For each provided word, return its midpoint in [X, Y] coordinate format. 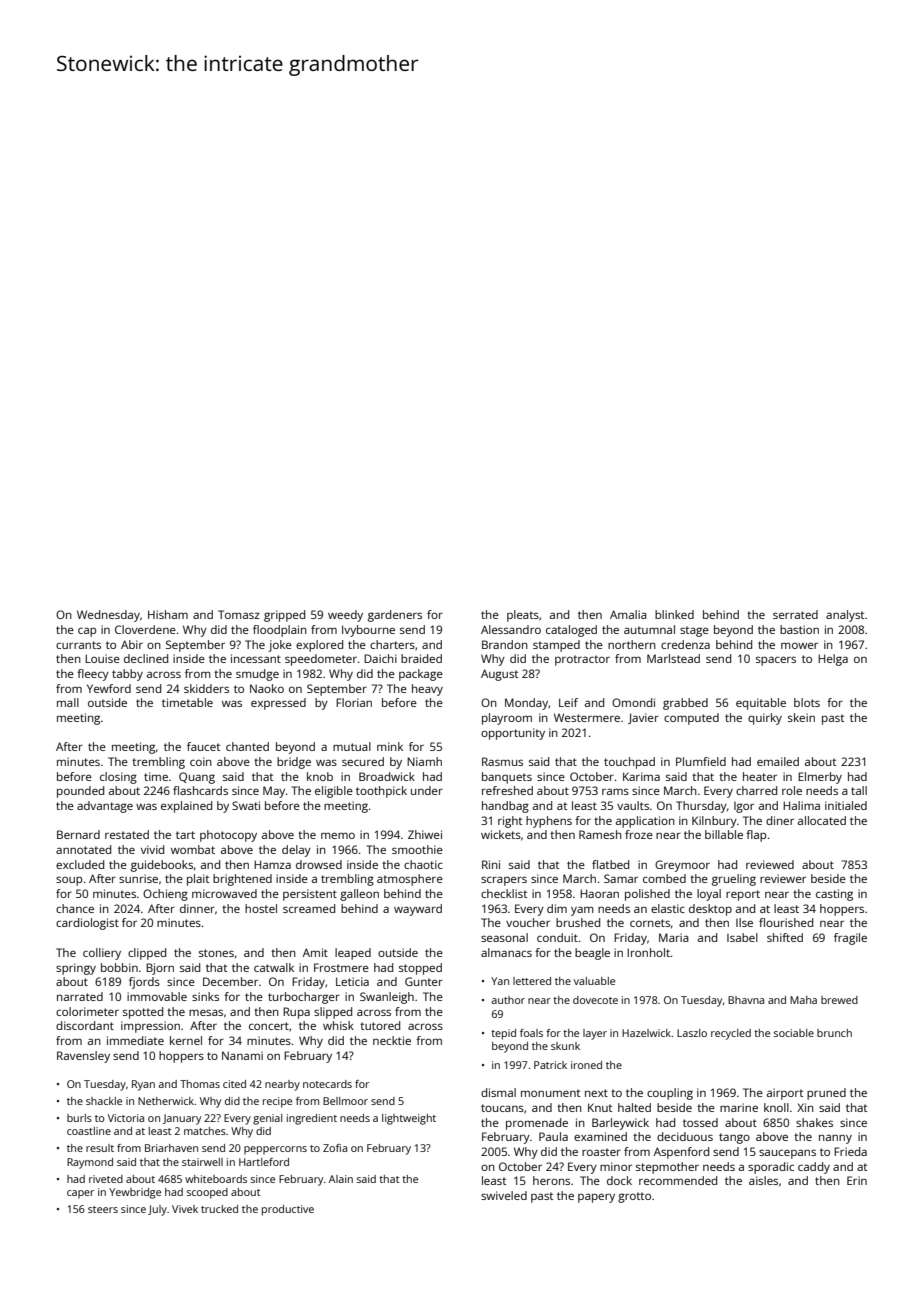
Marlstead [673, 658]
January [182, 1119]
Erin [857, 1180]
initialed [846, 805]
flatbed [610, 864]
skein [801, 717]
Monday [526, 704]
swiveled [504, 1195]
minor [616, 1166]
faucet [203, 746]
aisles [763, 1180]
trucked [219, 1209]
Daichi [380, 658]
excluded [80, 864]
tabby [127, 675]
